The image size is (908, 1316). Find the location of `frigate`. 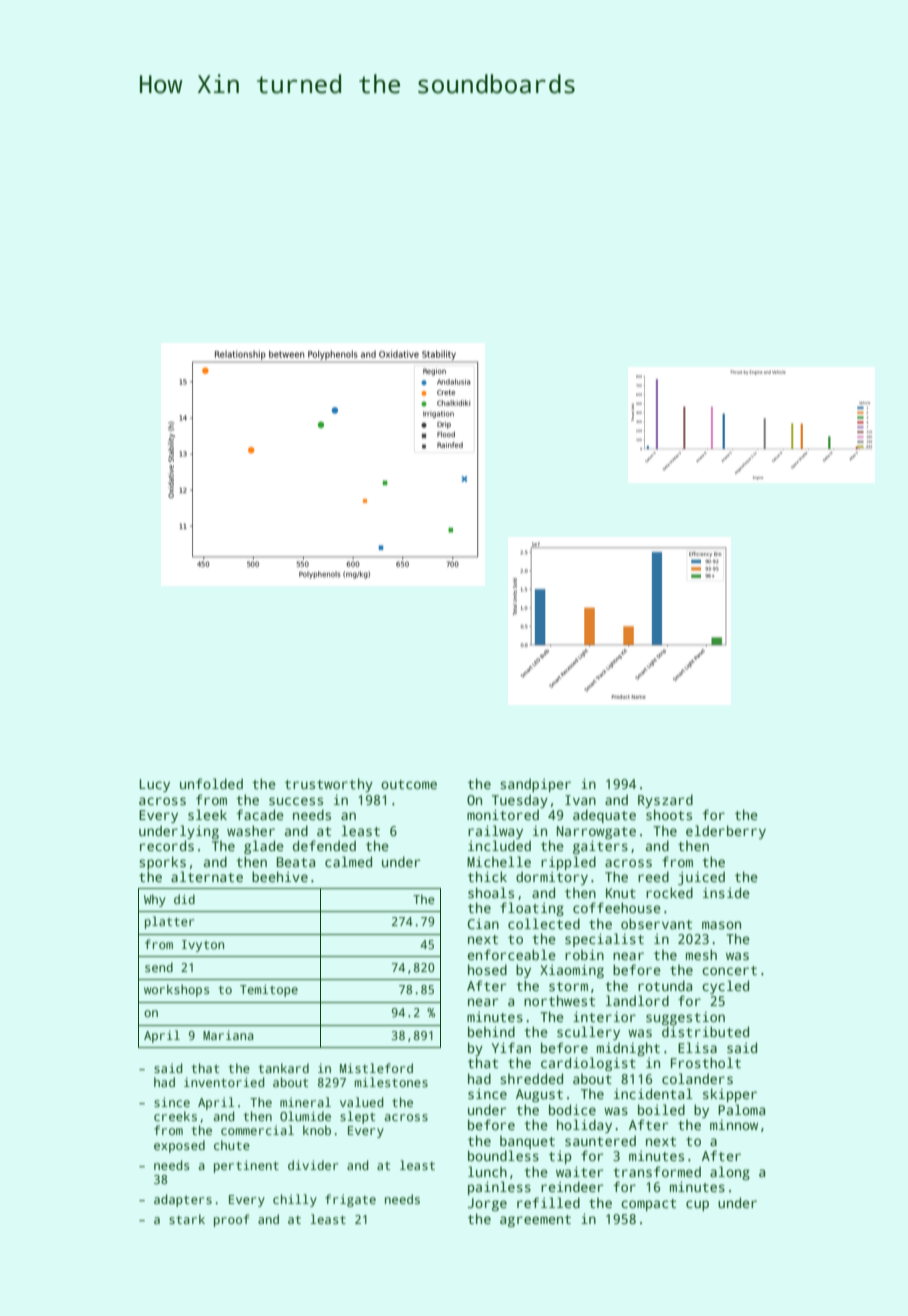

frigate is located at coordinates (350, 1200).
